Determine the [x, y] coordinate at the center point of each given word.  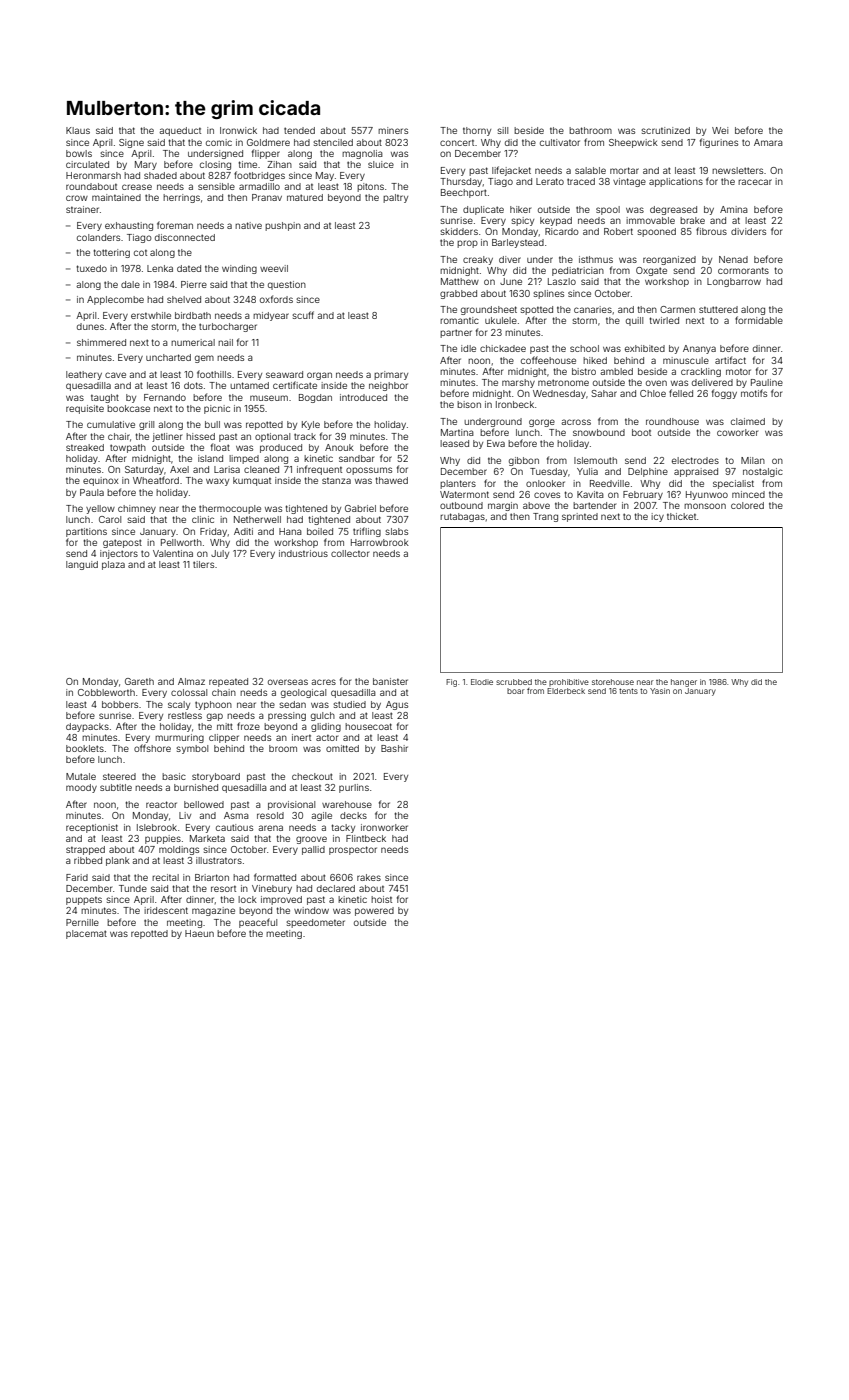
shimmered [101, 342]
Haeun [199, 933]
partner [456, 333]
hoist [381, 899]
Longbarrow [734, 282]
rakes [369, 877]
